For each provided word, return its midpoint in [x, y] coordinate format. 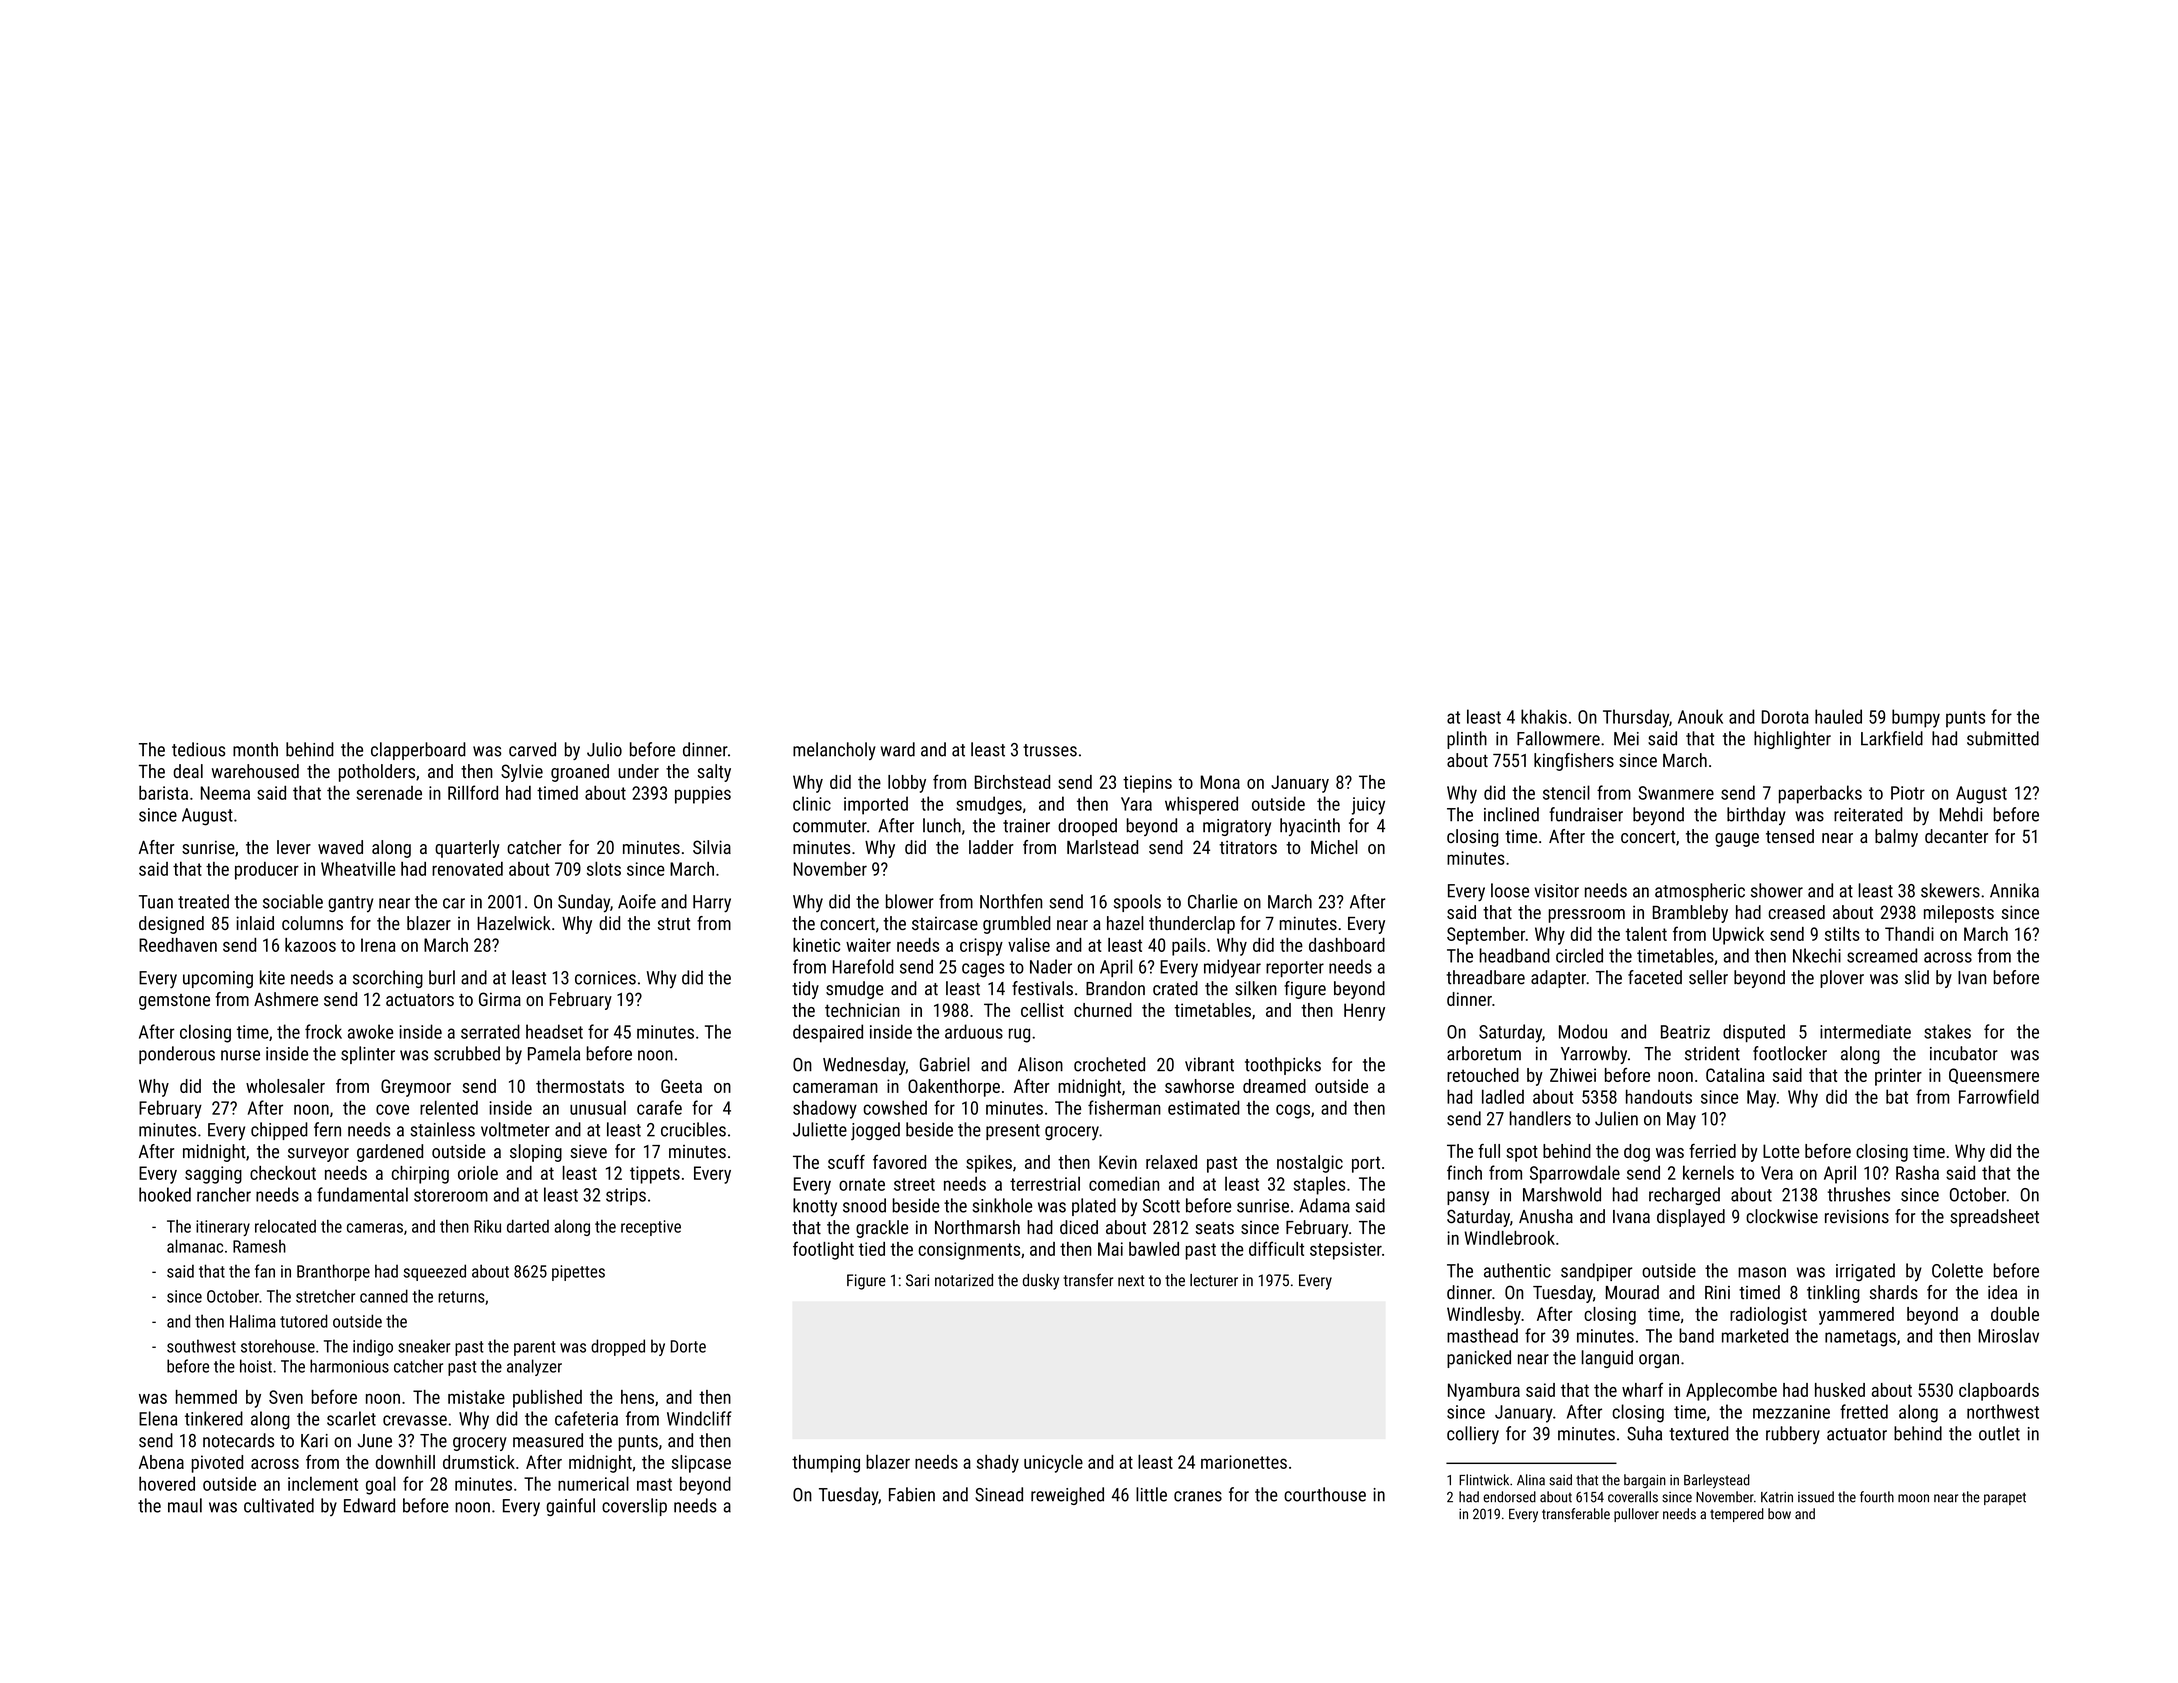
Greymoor [416, 1088]
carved [532, 749]
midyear [1232, 968]
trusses [1050, 750]
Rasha [1917, 1172]
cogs [1293, 1111]
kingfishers [1574, 762]
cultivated [279, 1505]
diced [1079, 1227]
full [1489, 1151]
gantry [350, 904]
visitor [1557, 891]
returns [461, 1297]
